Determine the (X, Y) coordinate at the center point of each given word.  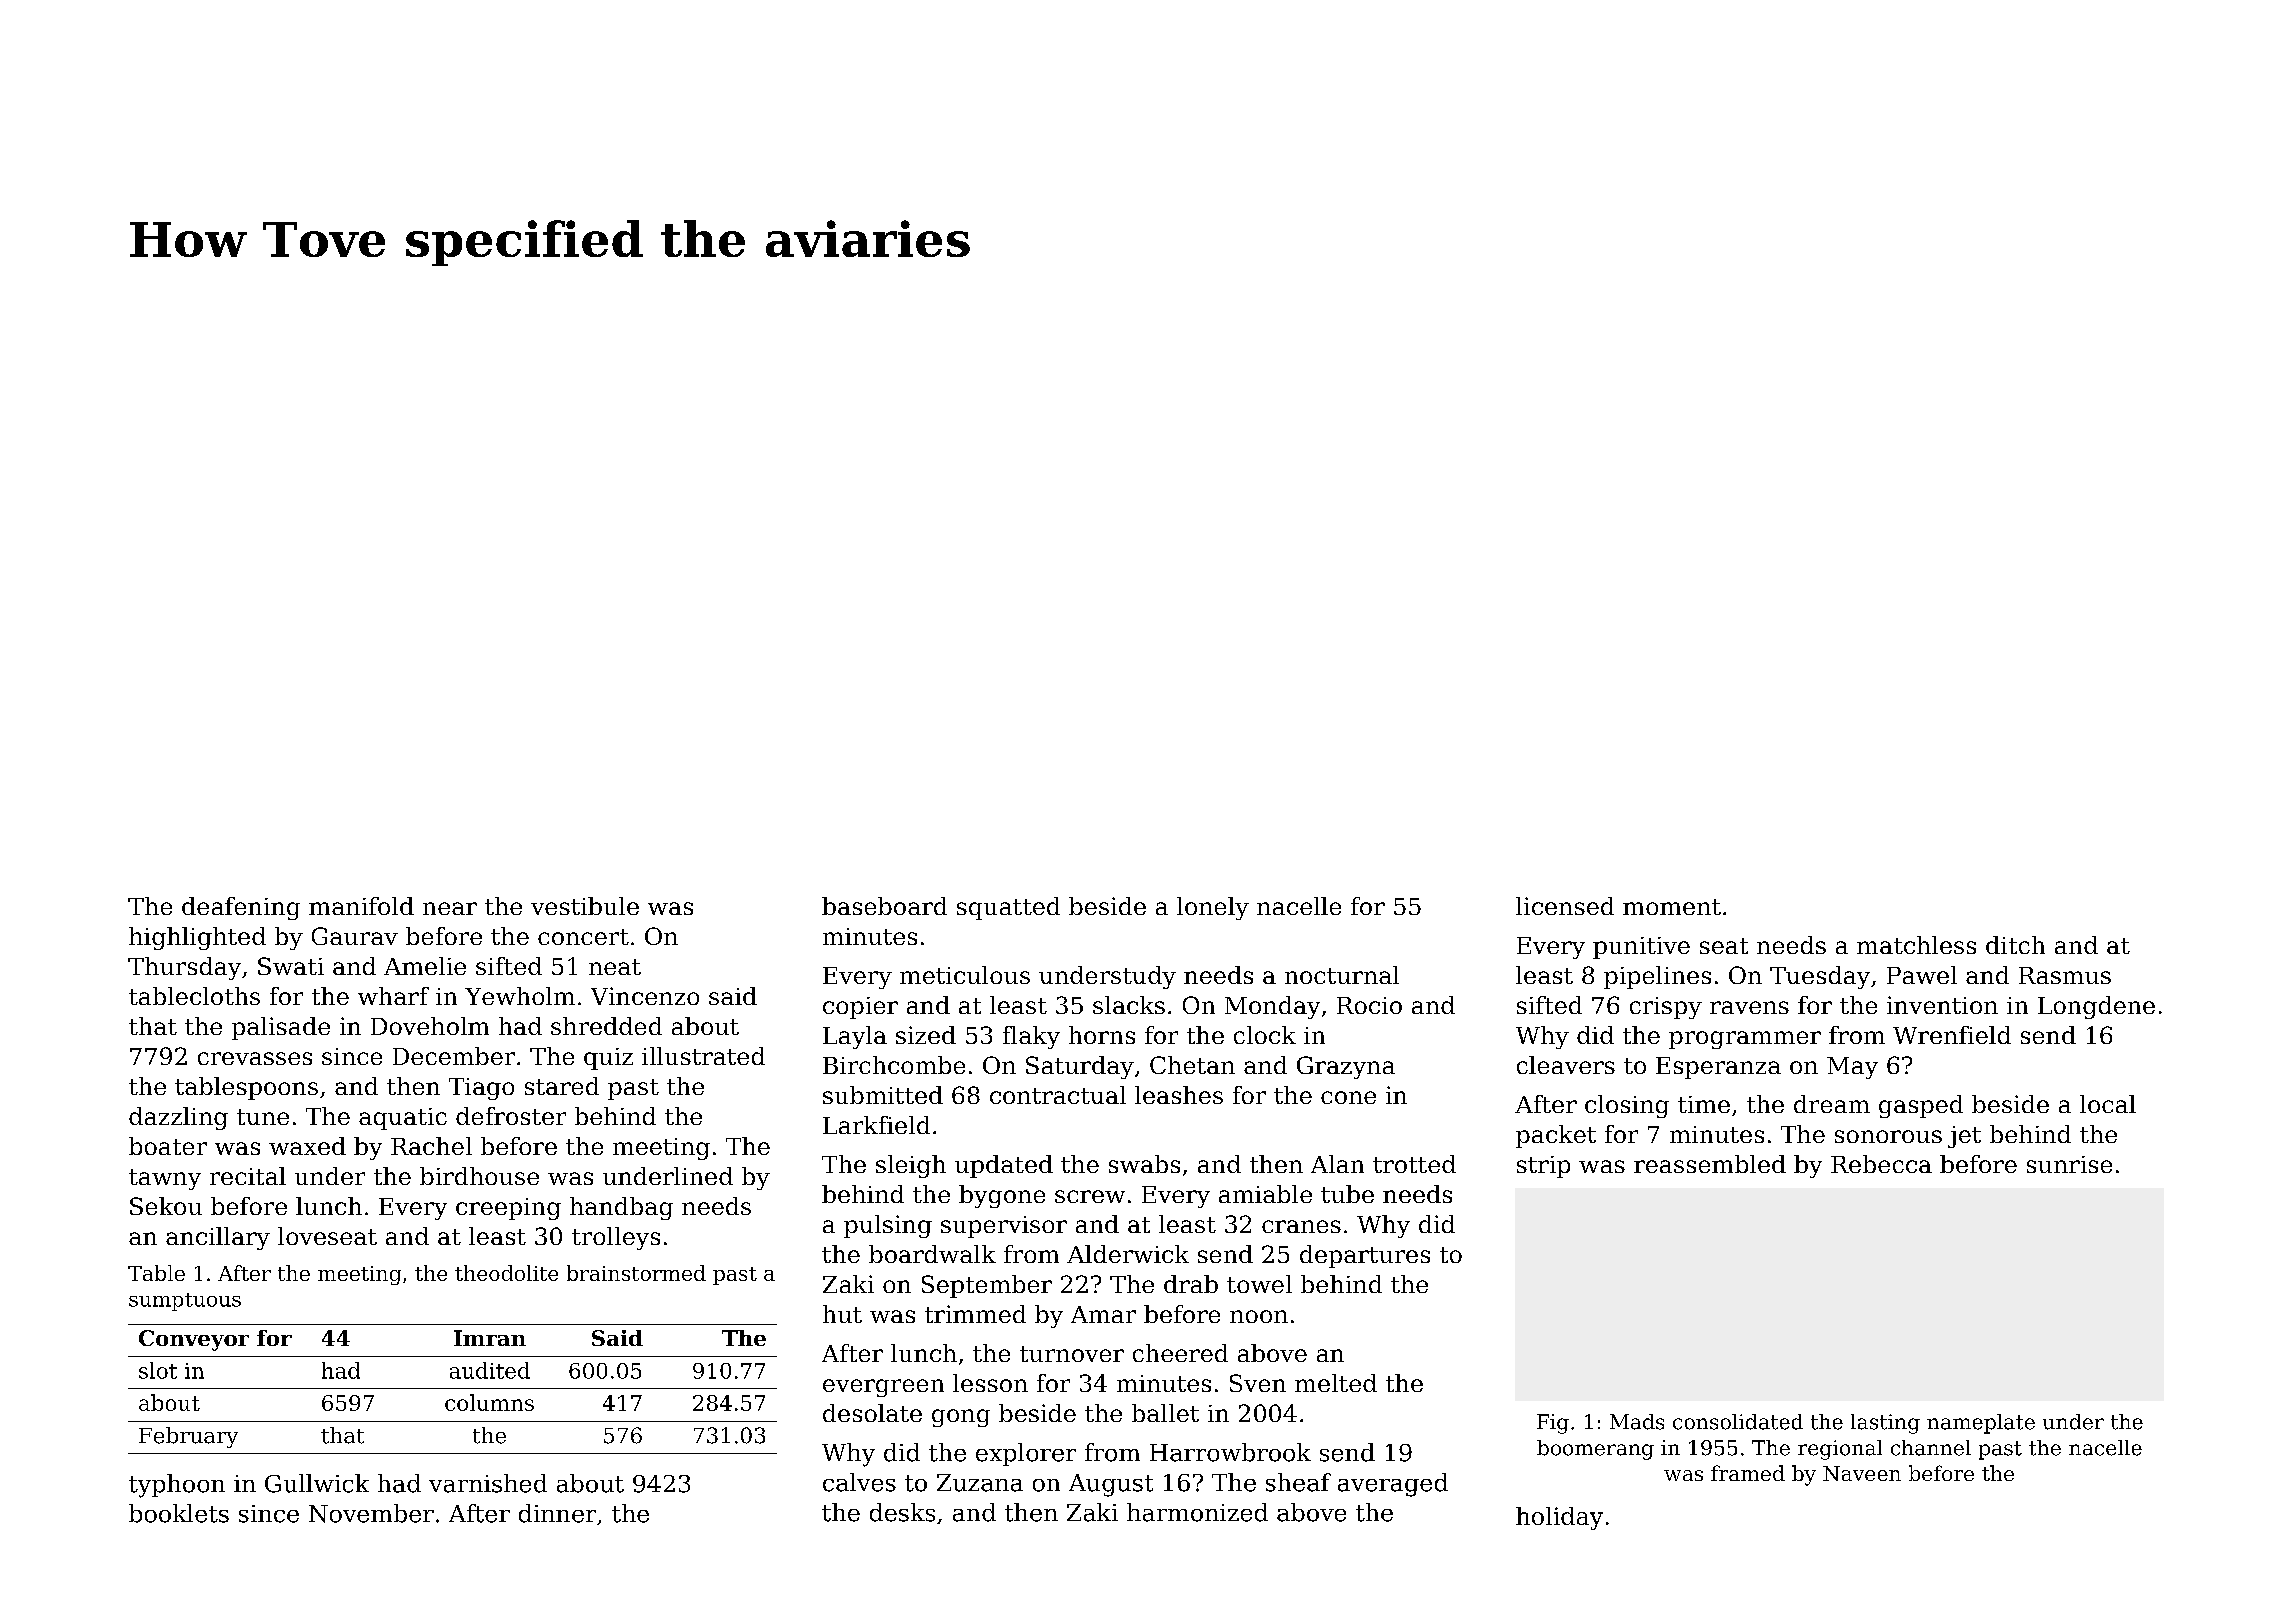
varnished (488, 1483)
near (450, 908)
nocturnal (1342, 975)
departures (1365, 1256)
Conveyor (194, 1340)
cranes (1301, 1226)
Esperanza (1718, 1068)
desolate (872, 1413)
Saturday (1080, 1067)
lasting (1885, 1424)
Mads (1637, 1422)
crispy (1666, 1008)
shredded (606, 1026)
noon (1259, 1316)
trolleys (616, 1238)
